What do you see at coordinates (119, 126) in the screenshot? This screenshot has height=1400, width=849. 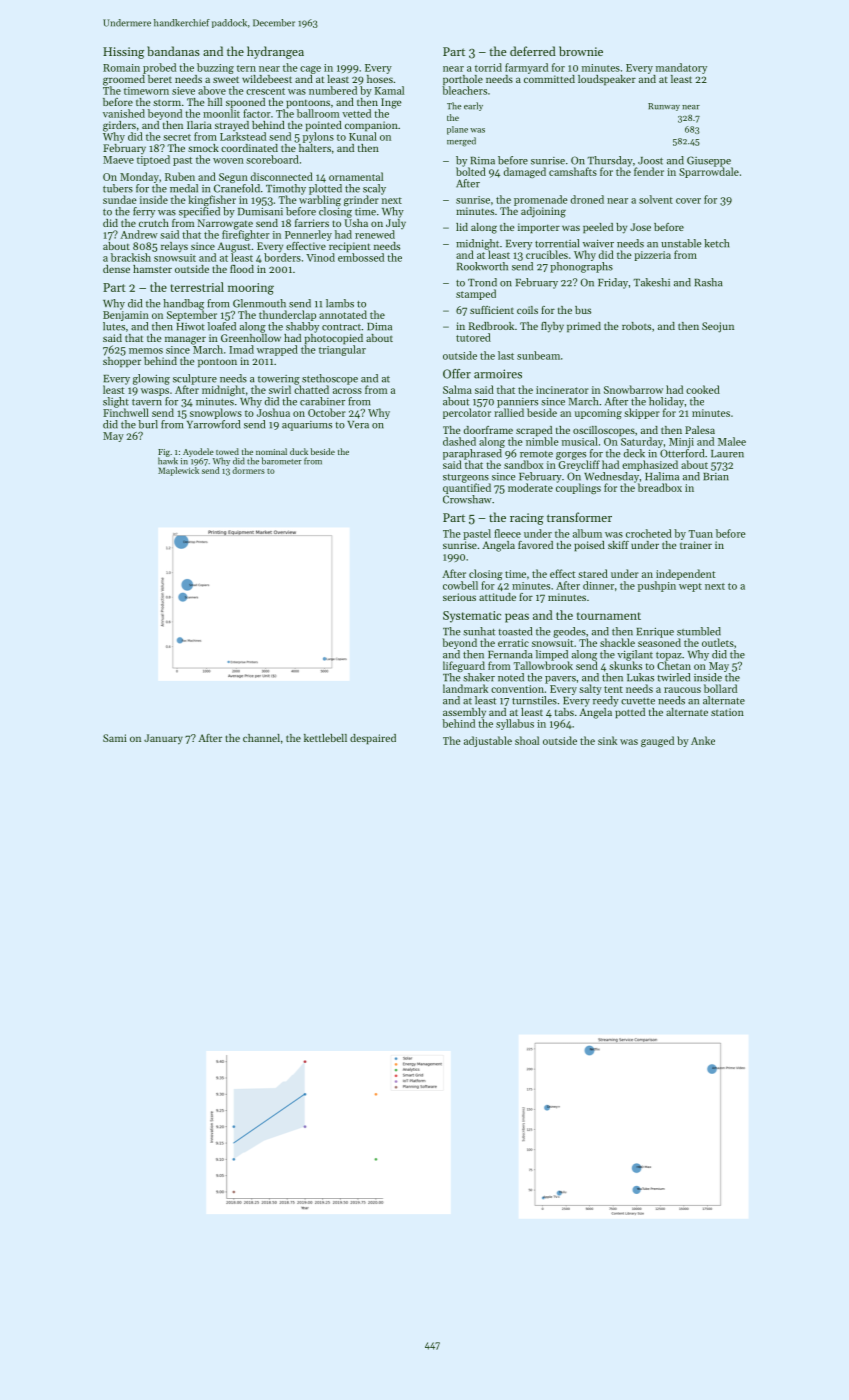 I see `girders` at bounding box center [119, 126].
